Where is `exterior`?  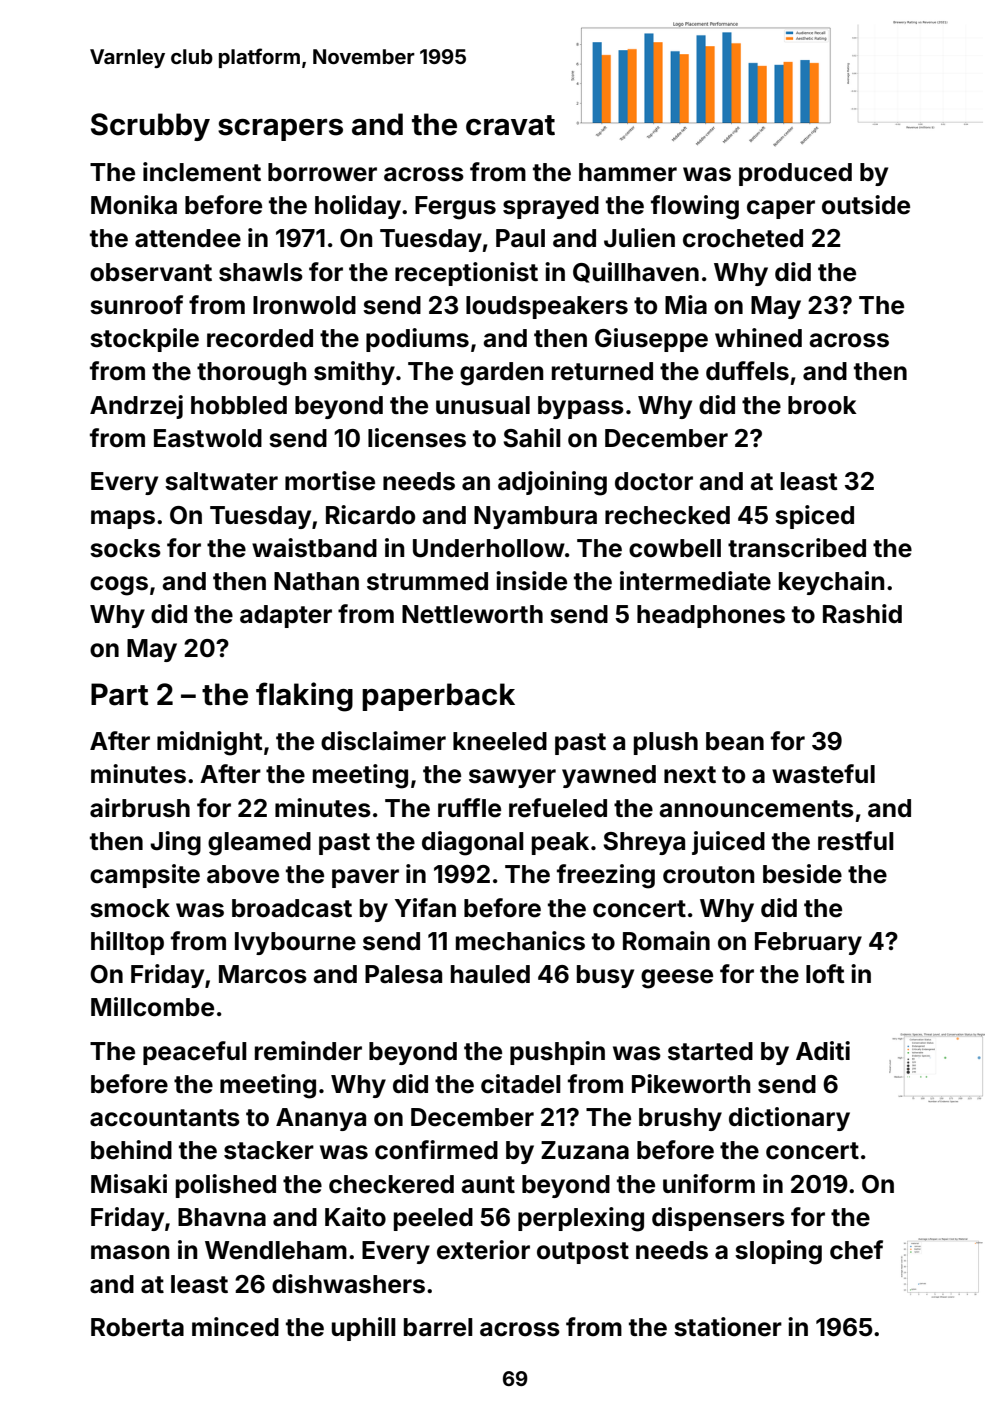
exterior is located at coordinates (483, 1250).
